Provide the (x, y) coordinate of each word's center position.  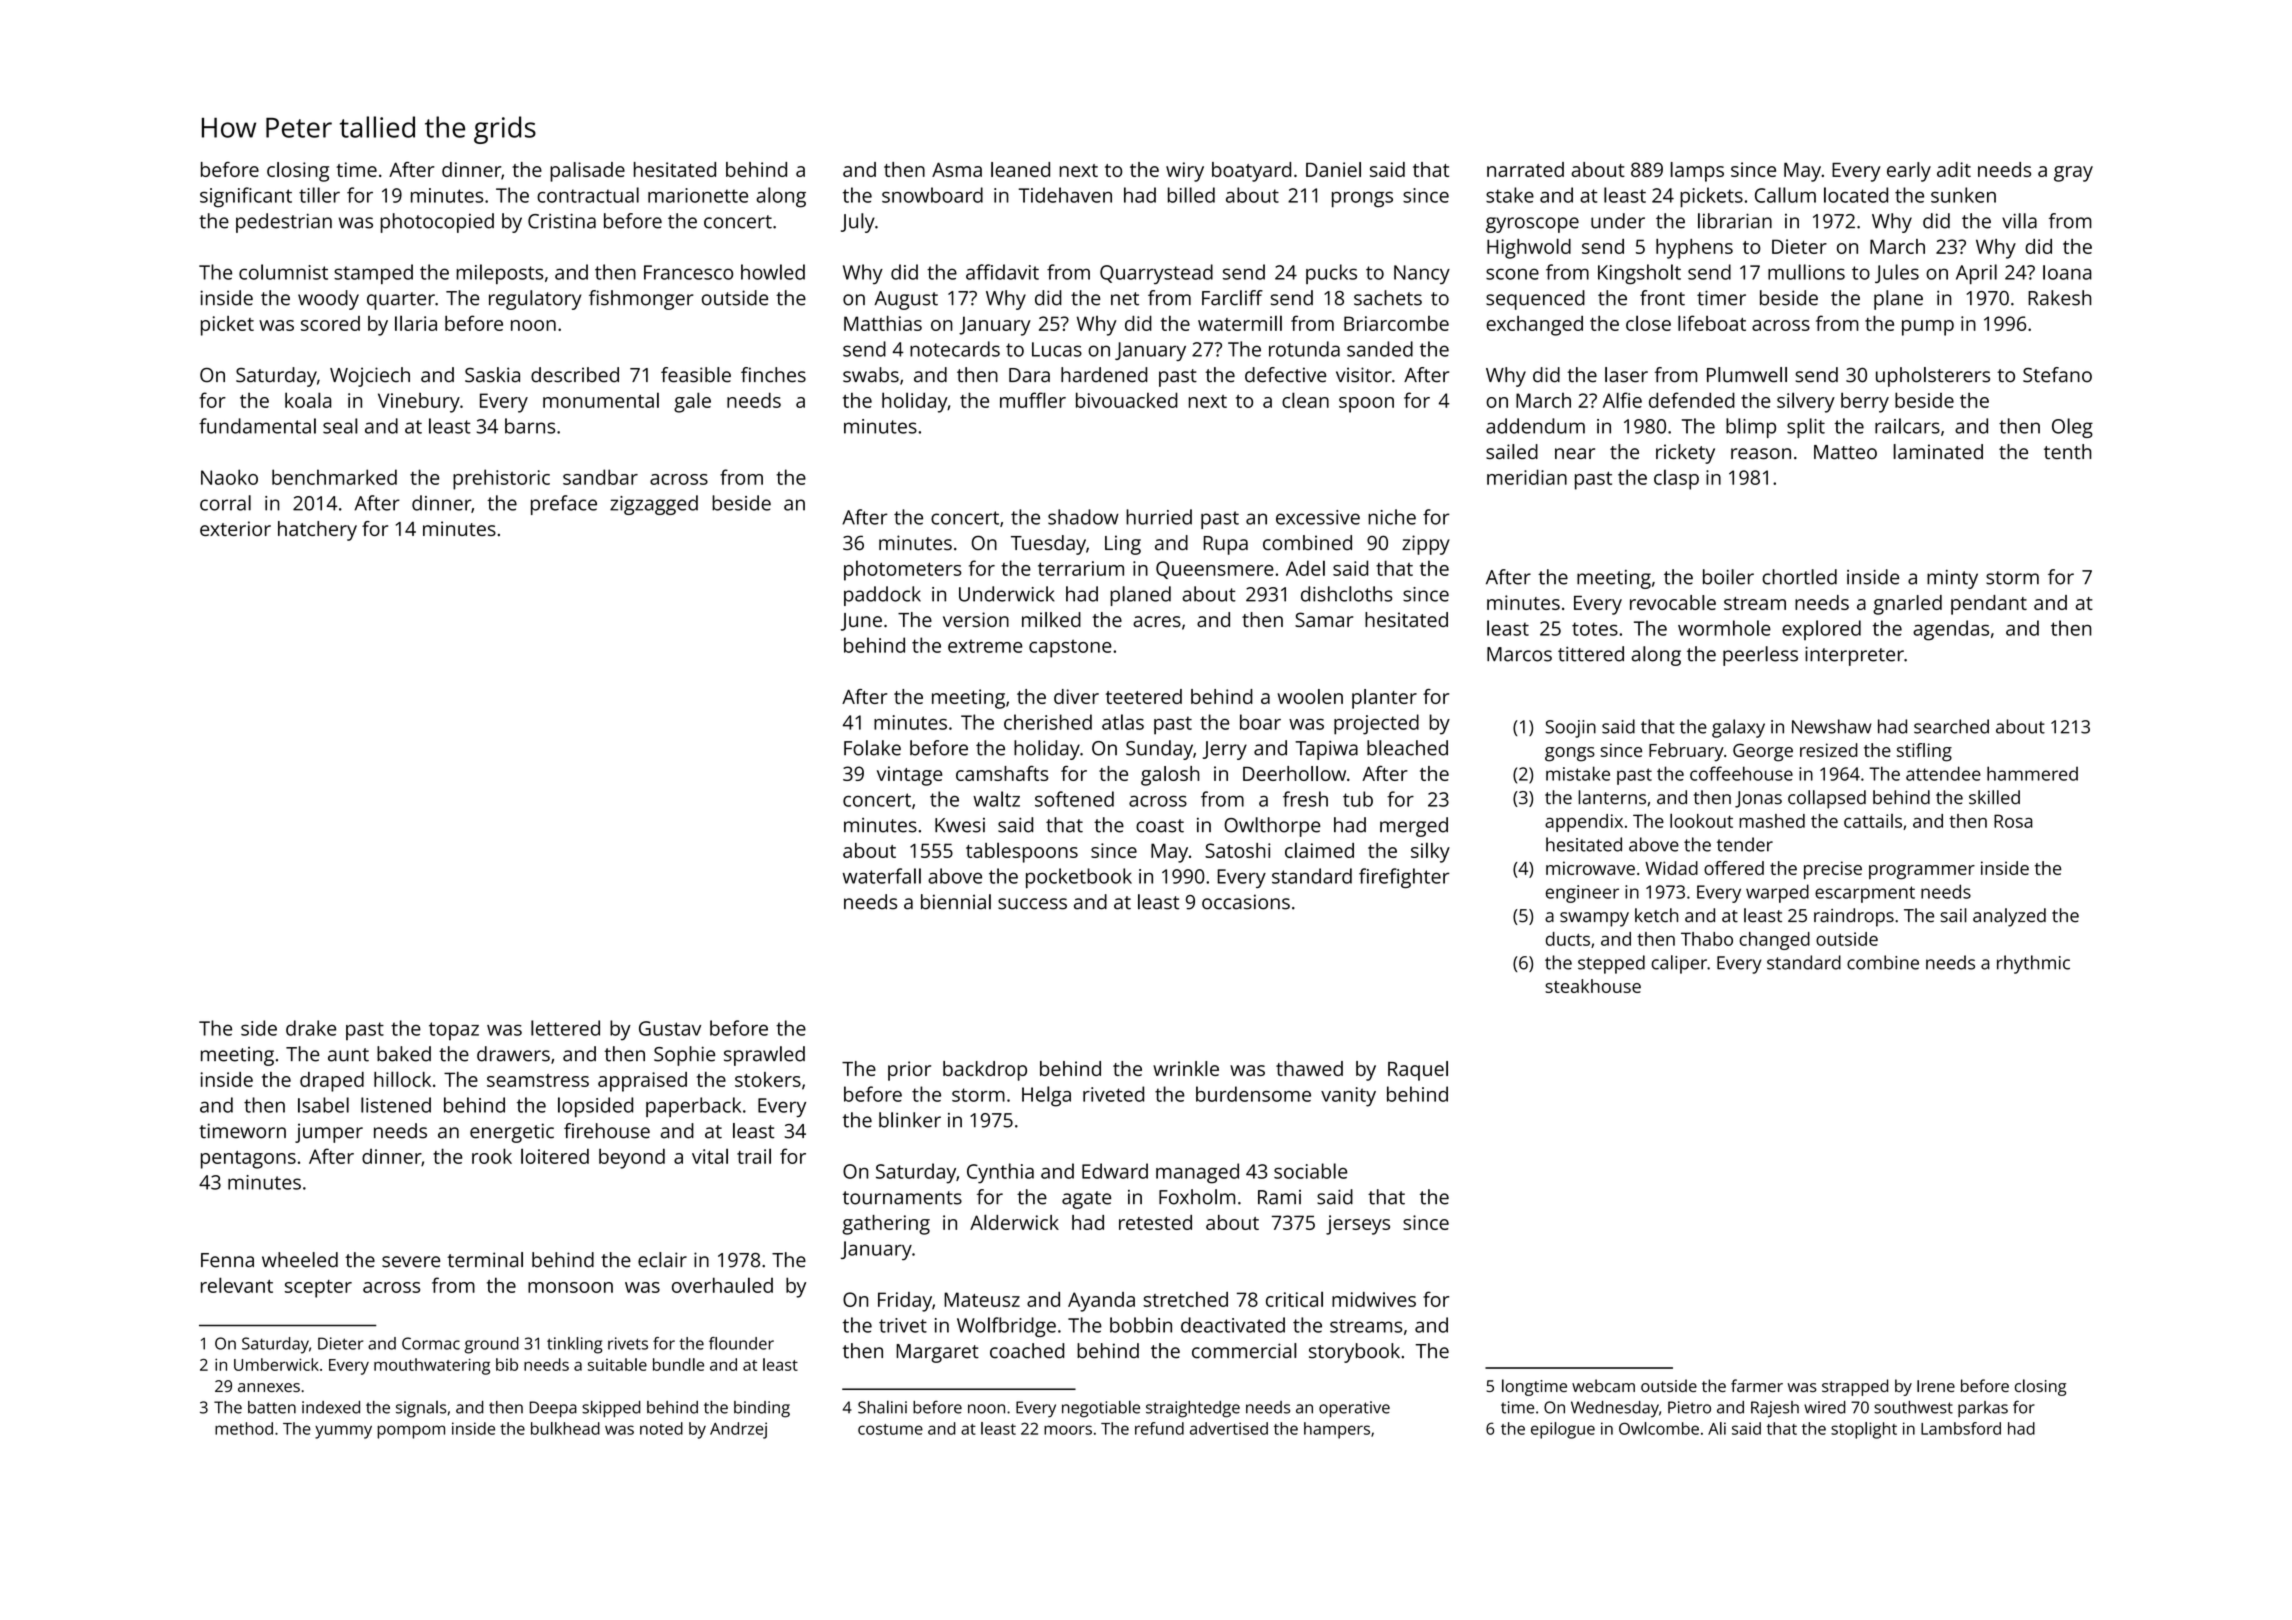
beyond (632, 1159)
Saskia (492, 375)
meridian (1527, 477)
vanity (1348, 1097)
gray (2073, 174)
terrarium (1081, 568)
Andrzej (738, 1430)
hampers (1337, 1430)
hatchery (317, 531)
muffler (1033, 400)
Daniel (1333, 169)
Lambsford (1961, 1428)
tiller (319, 195)
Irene (1936, 1386)
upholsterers (1933, 377)
